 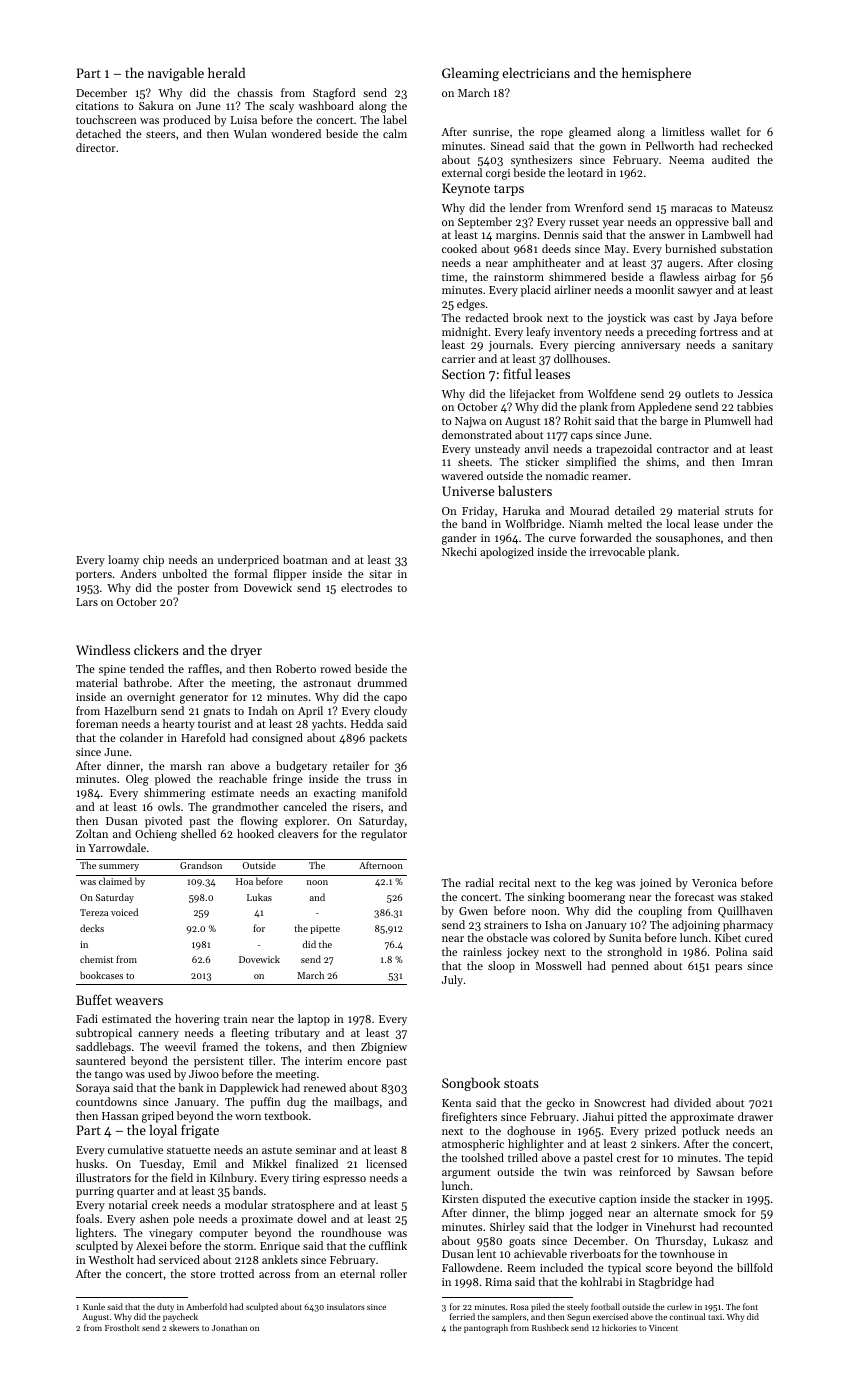 What do you see at coordinates (366, 587) in the screenshot?
I see `electrodes` at bounding box center [366, 587].
